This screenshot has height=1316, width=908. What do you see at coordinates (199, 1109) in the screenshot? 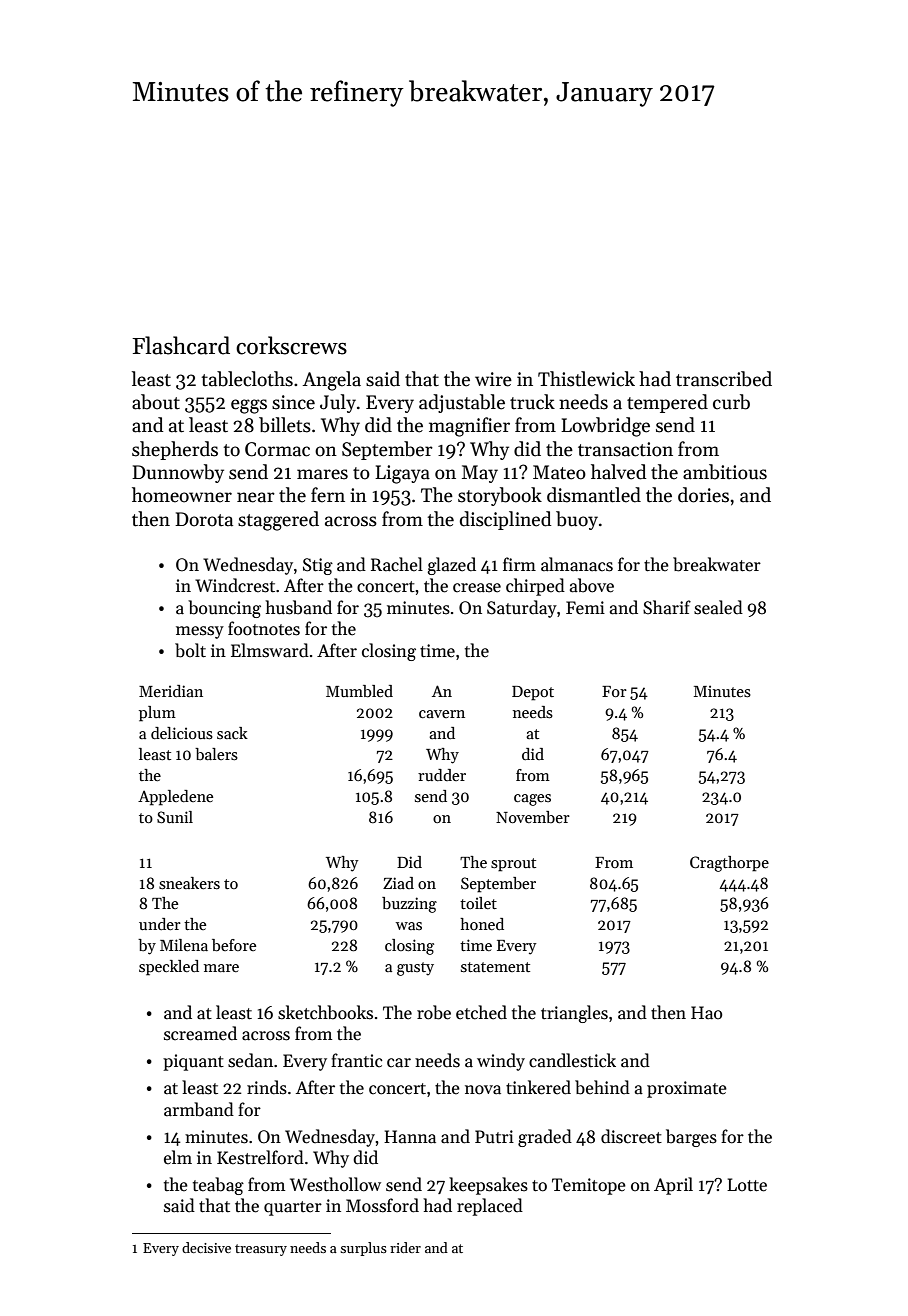
I see `armband` at bounding box center [199, 1109].
